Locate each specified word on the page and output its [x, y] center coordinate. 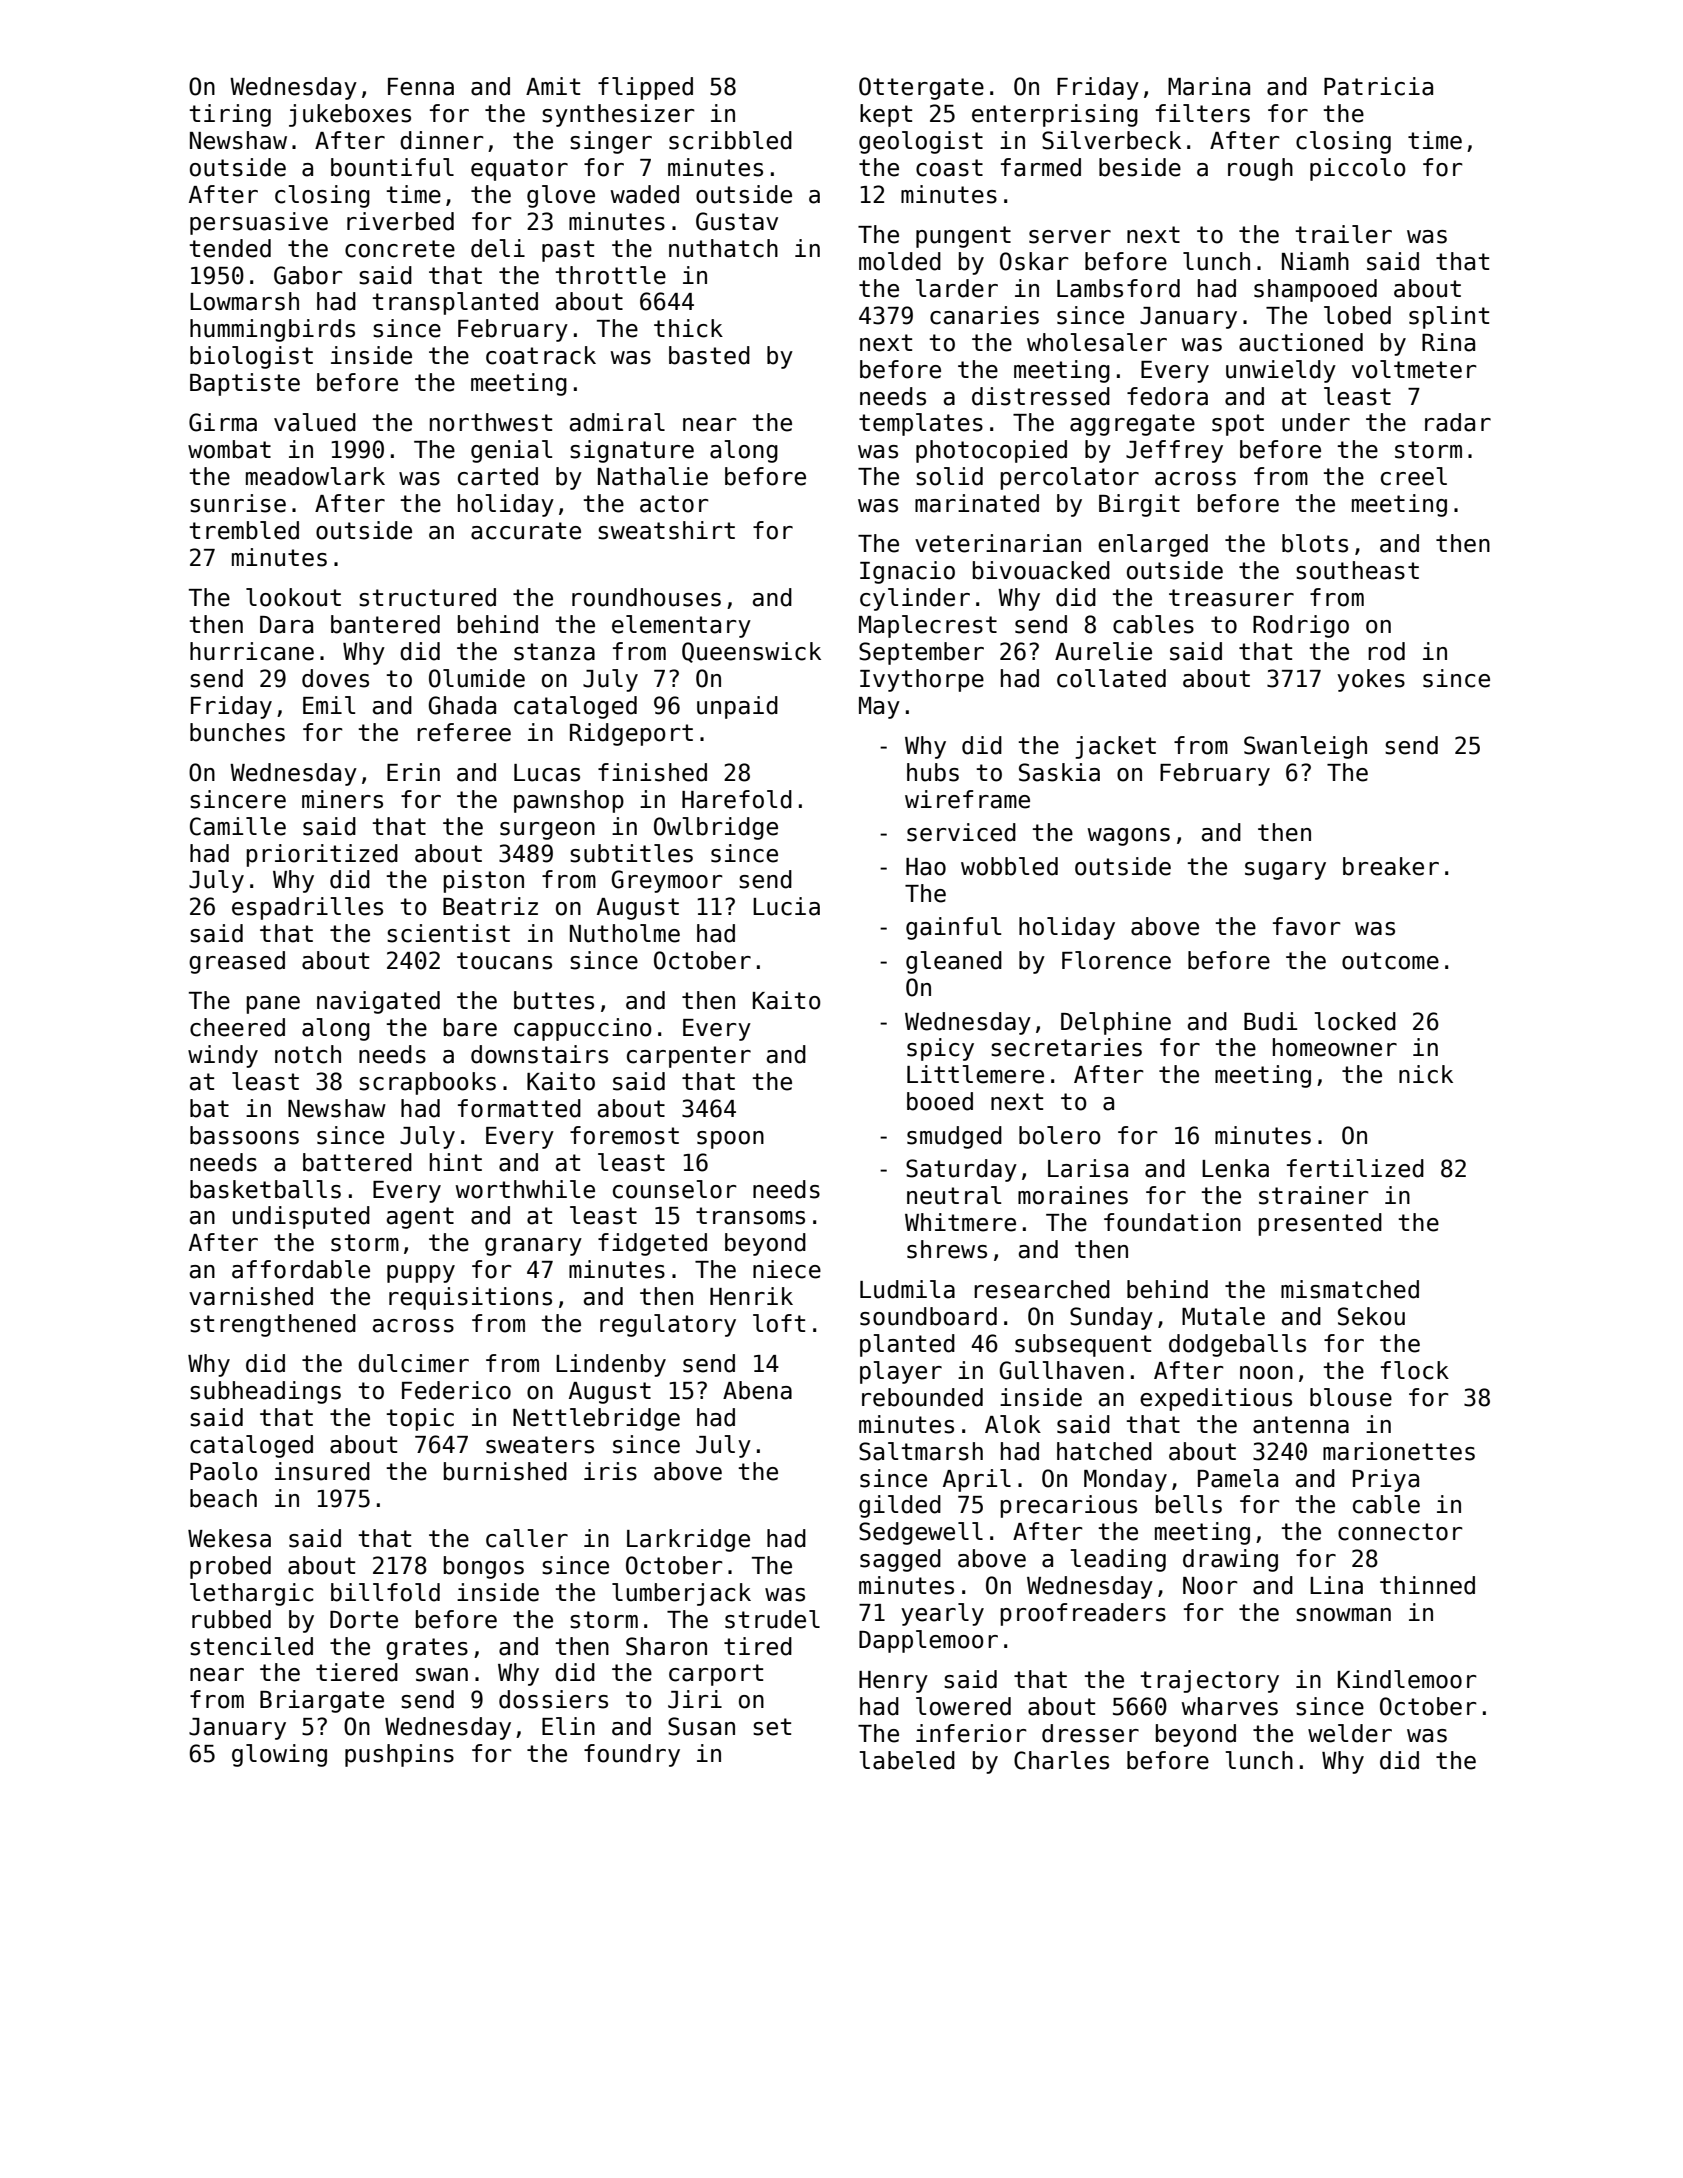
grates [427, 1649]
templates [921, 424]
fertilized [1355, 1168]
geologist [921, 142]
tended [230, 248]
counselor [675, 1189]
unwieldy [1281, 371]
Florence [1116, 960]
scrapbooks [427, 1083]
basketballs [265, 1189]
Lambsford [1118, 288]
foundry [632, 1755]
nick [1426, 1074]
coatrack [541, 355]
